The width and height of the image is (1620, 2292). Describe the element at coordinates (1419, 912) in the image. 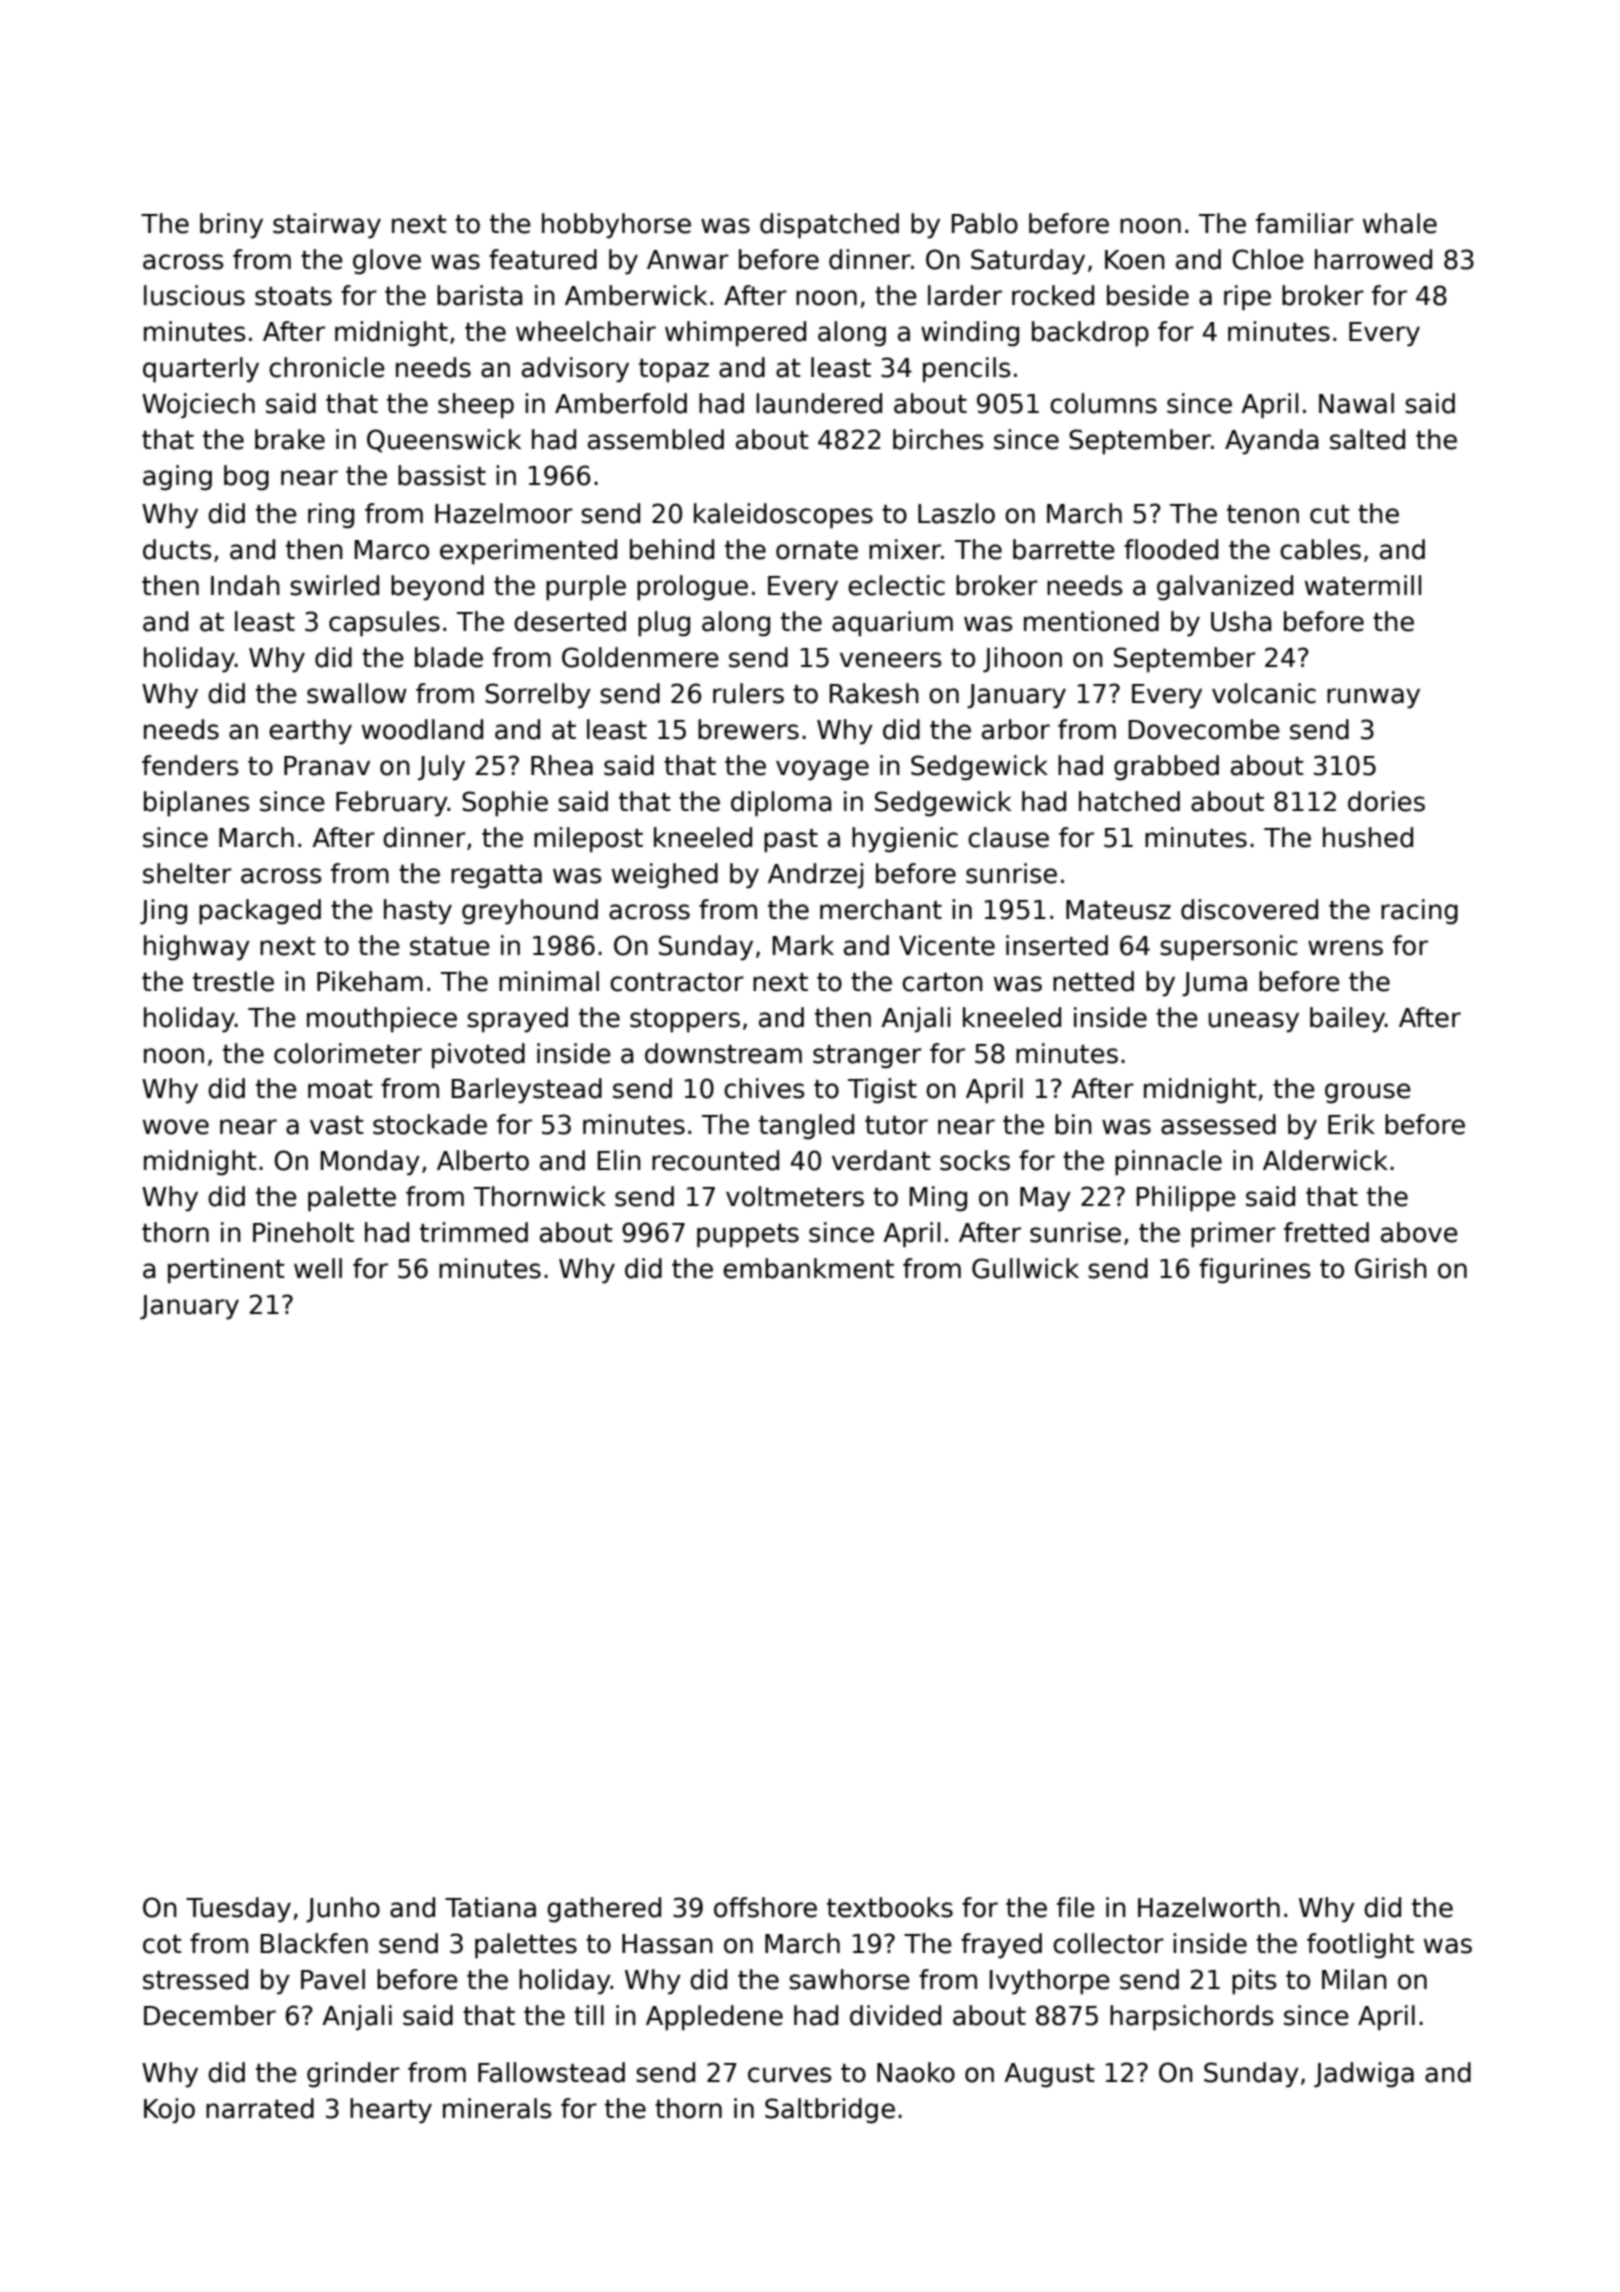

I see `racing` at that location.
